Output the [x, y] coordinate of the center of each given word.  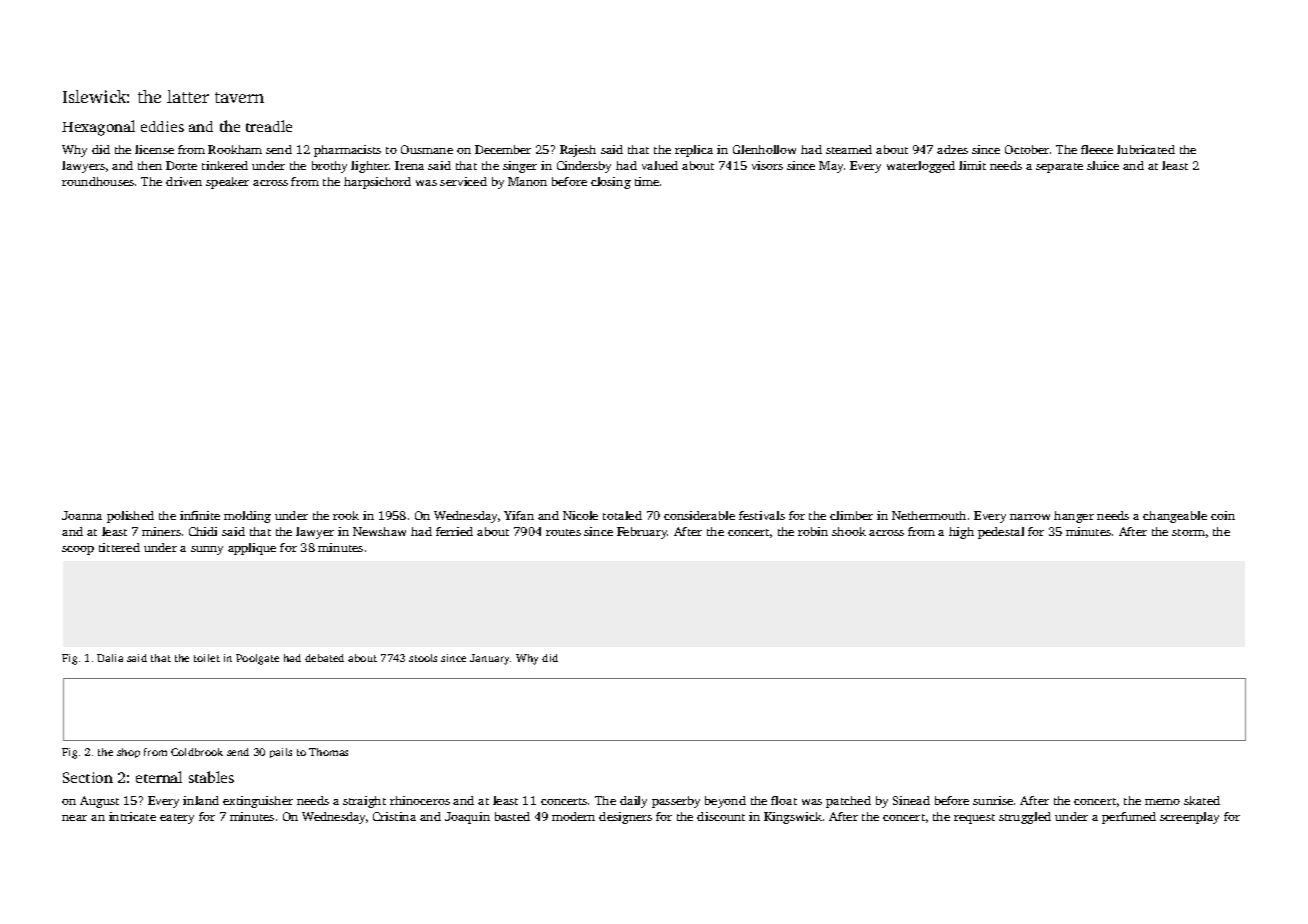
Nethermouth [929, 515]
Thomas [328, 752]
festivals [762, 515]
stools [423, 658]
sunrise [993, 800]
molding [247, 517]
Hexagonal [98, 128]
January [490, 659]
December [503, 149]
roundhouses [98, 181]
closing [611, 183]
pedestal [1001, 533]
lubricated [1146, 149]
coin [1223, 515]
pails [281, 753]
